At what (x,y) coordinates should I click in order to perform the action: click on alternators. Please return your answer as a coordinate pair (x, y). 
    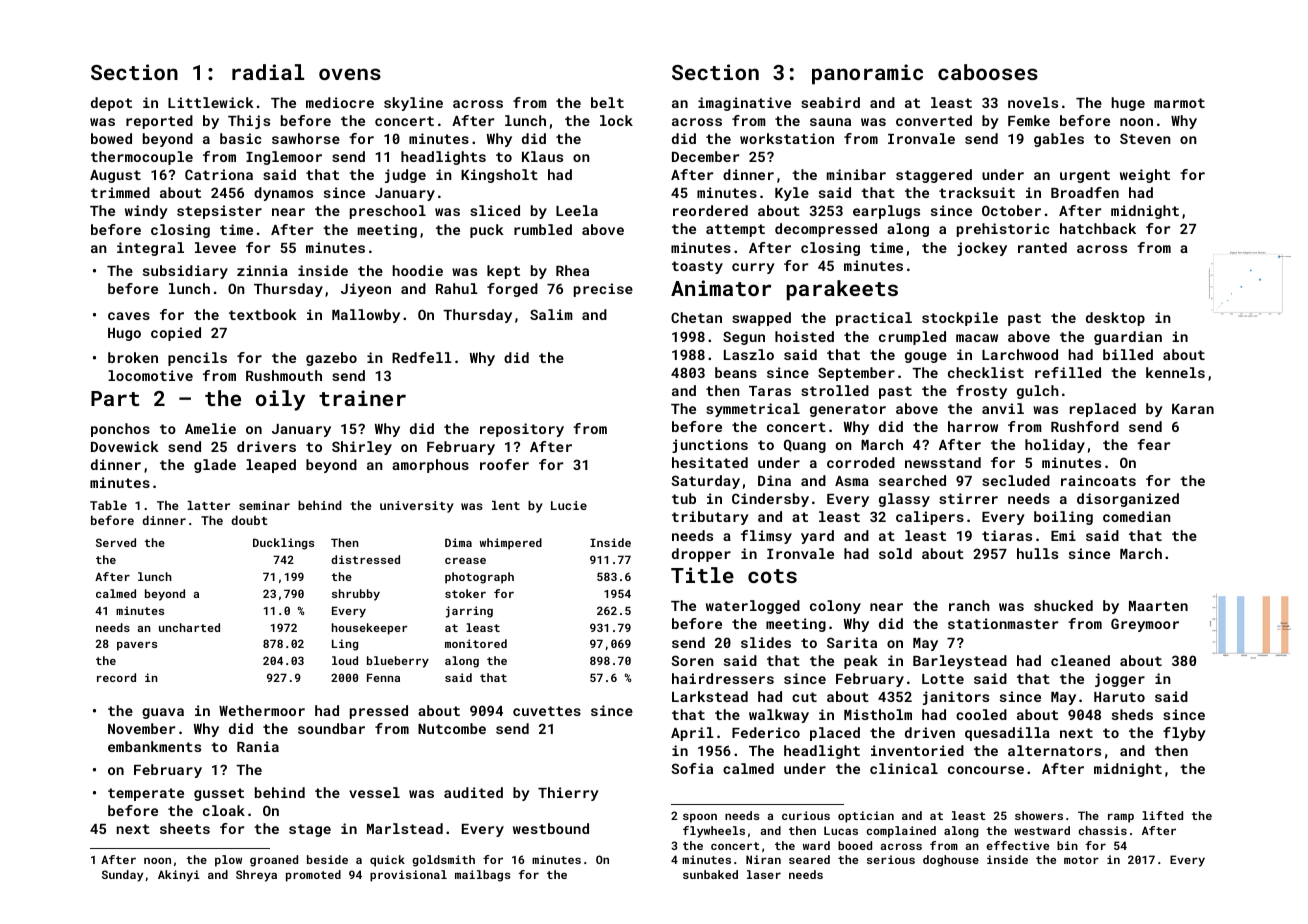
    Looking at the image, I should click on (1054, 750).
